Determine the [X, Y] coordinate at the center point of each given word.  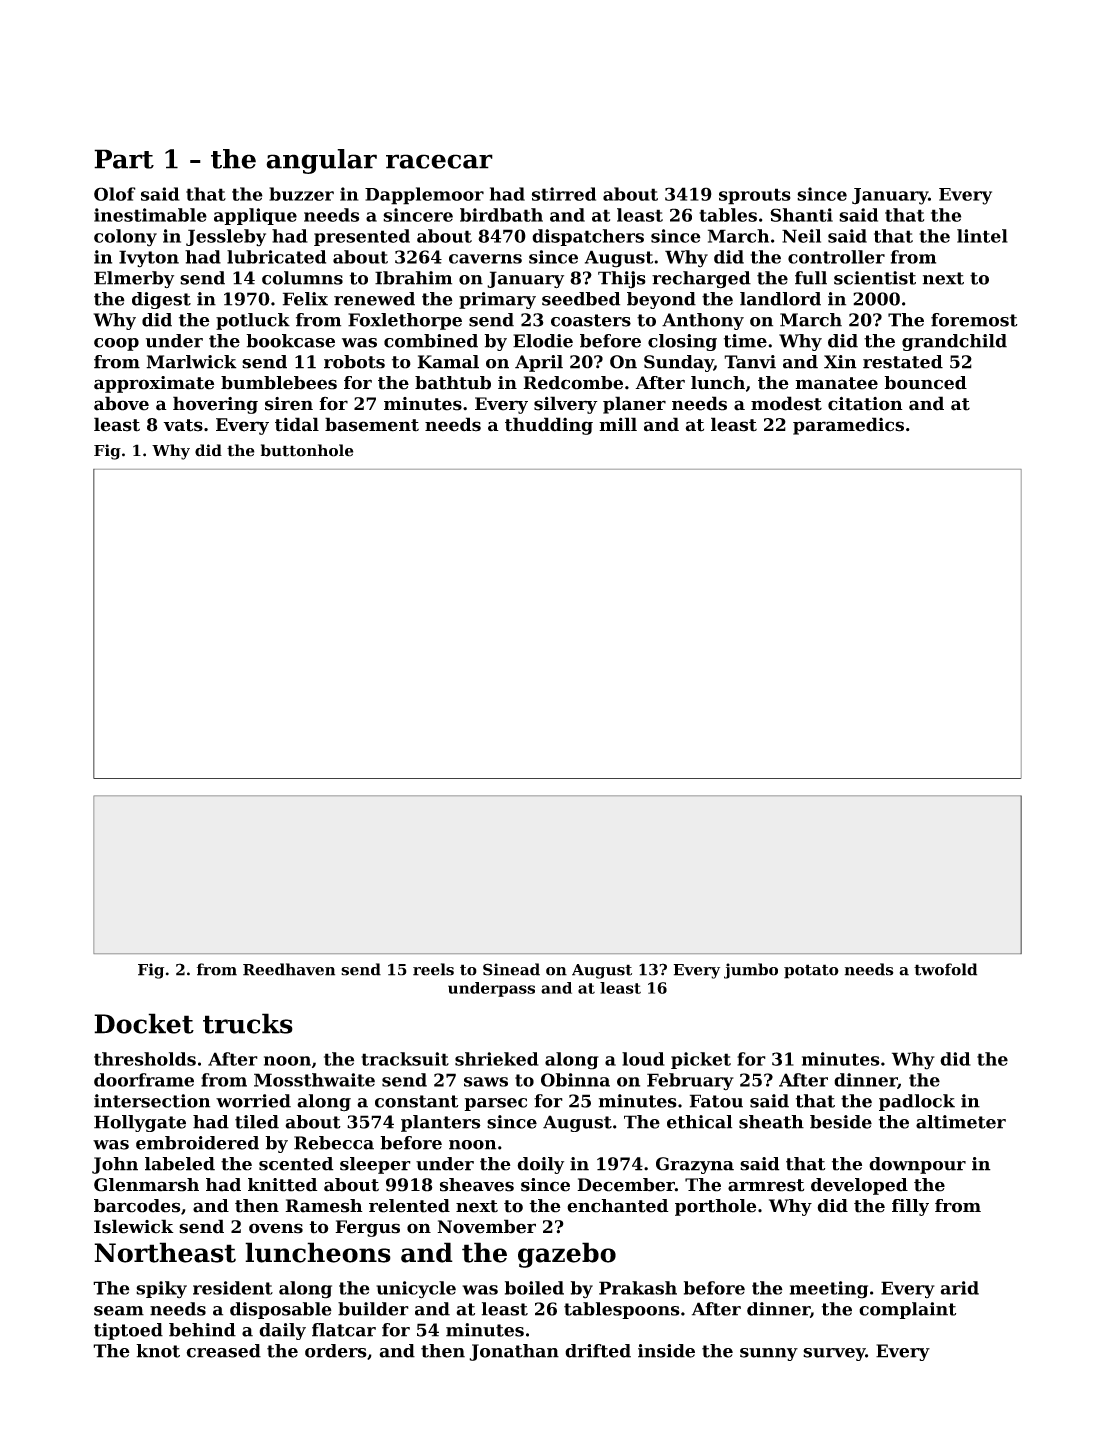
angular [321, 161]
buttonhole [307, 450]
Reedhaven [289, 969]
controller [836, 257]
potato [811, 971]
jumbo [751, 971]
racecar [439, 161]
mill [618, 424]
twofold [945, 969]
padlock [917, 1102]
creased [223, 1351]
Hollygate [140, 1123]
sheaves [477, 1185]
